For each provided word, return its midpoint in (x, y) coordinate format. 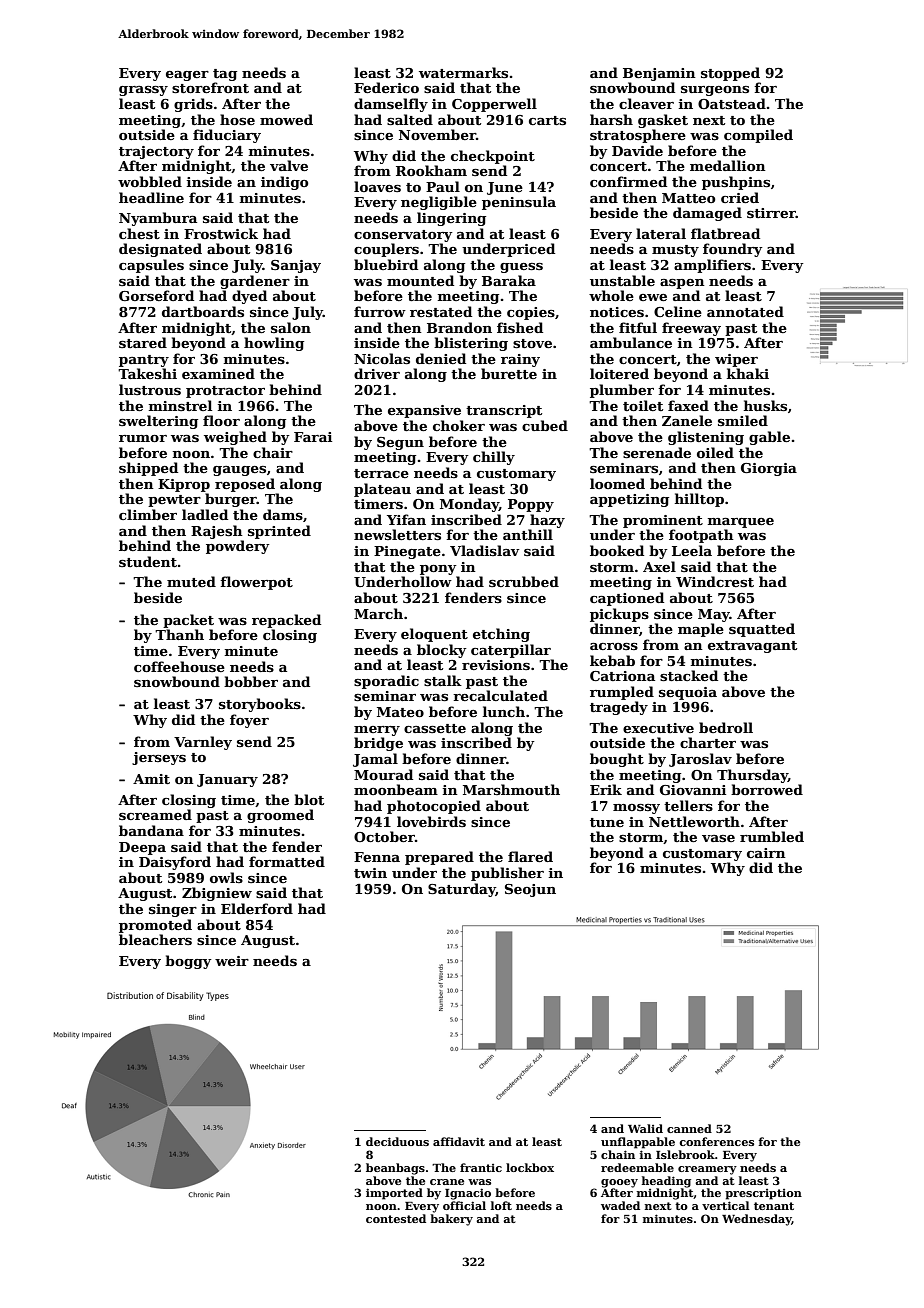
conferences (716, 1141)
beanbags (395, 1169)
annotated (745, 311)
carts (547, 120)
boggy (188, 962)
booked (617, 550)
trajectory (156, 152)
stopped (730, 74)
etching (501, 635)
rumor (143, 438)
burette (509, 373)
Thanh (179, 634)
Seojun (530, 890)
